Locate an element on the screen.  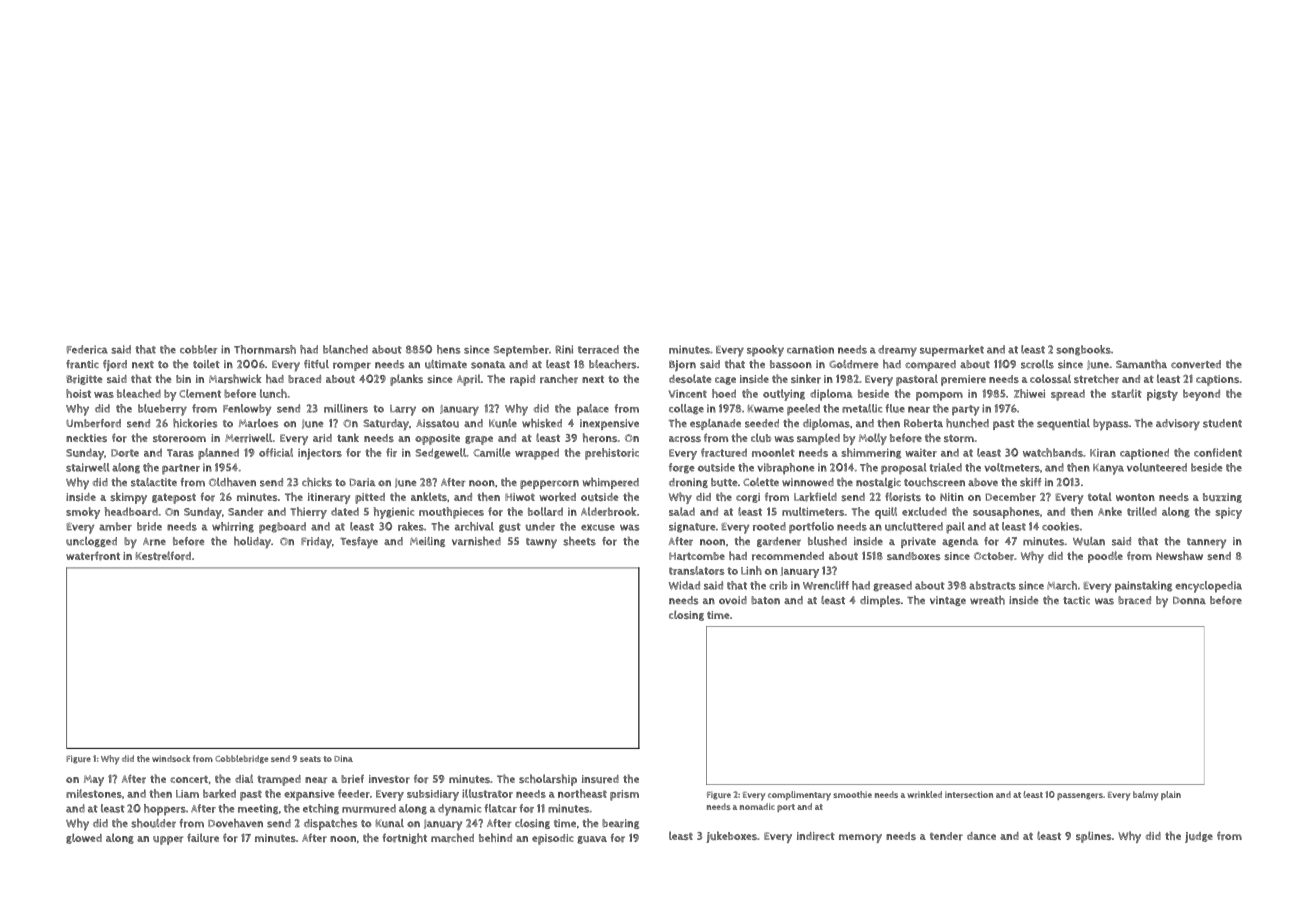
guava is located at coordinates (592, 840).
